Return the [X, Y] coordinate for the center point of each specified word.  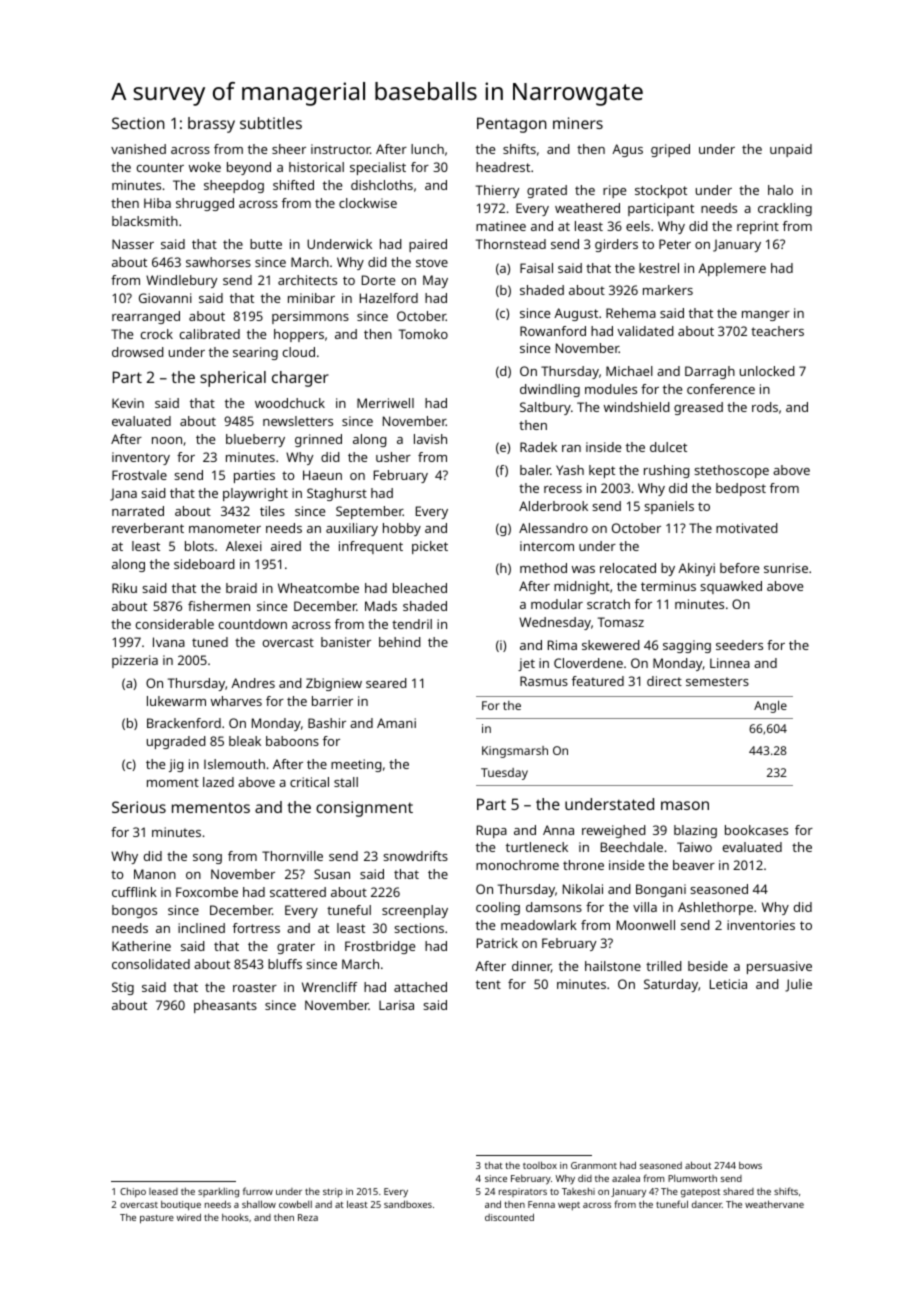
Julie [798, 985]
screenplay [415, 911]
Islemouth [234, 764]
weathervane [774, 1204]
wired [189, 1217]
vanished [138, 149]
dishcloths [382, 185]
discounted [509, 1217]
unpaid [791, 150]
